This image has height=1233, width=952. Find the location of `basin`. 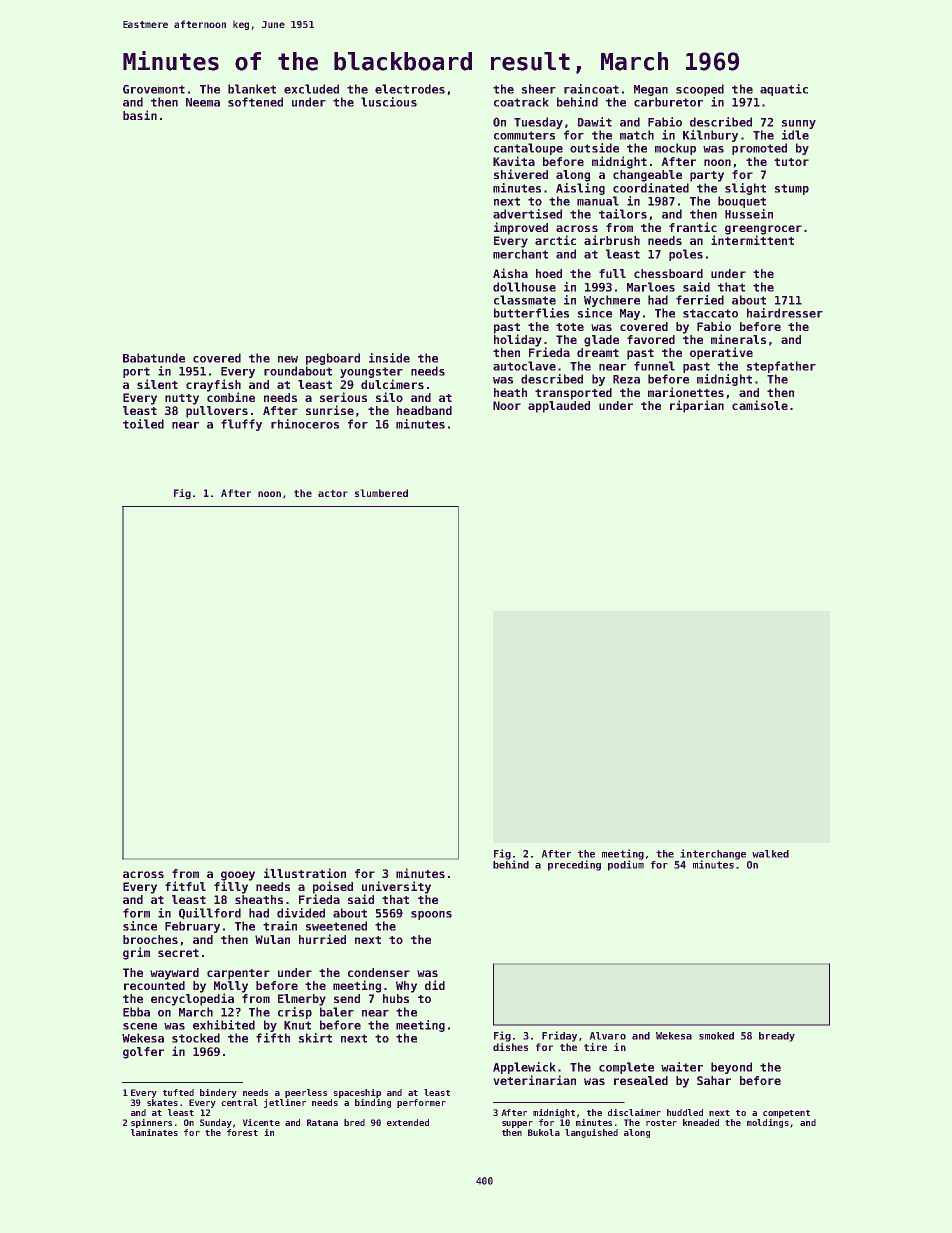

basin is located at coordinates (140, 115).
